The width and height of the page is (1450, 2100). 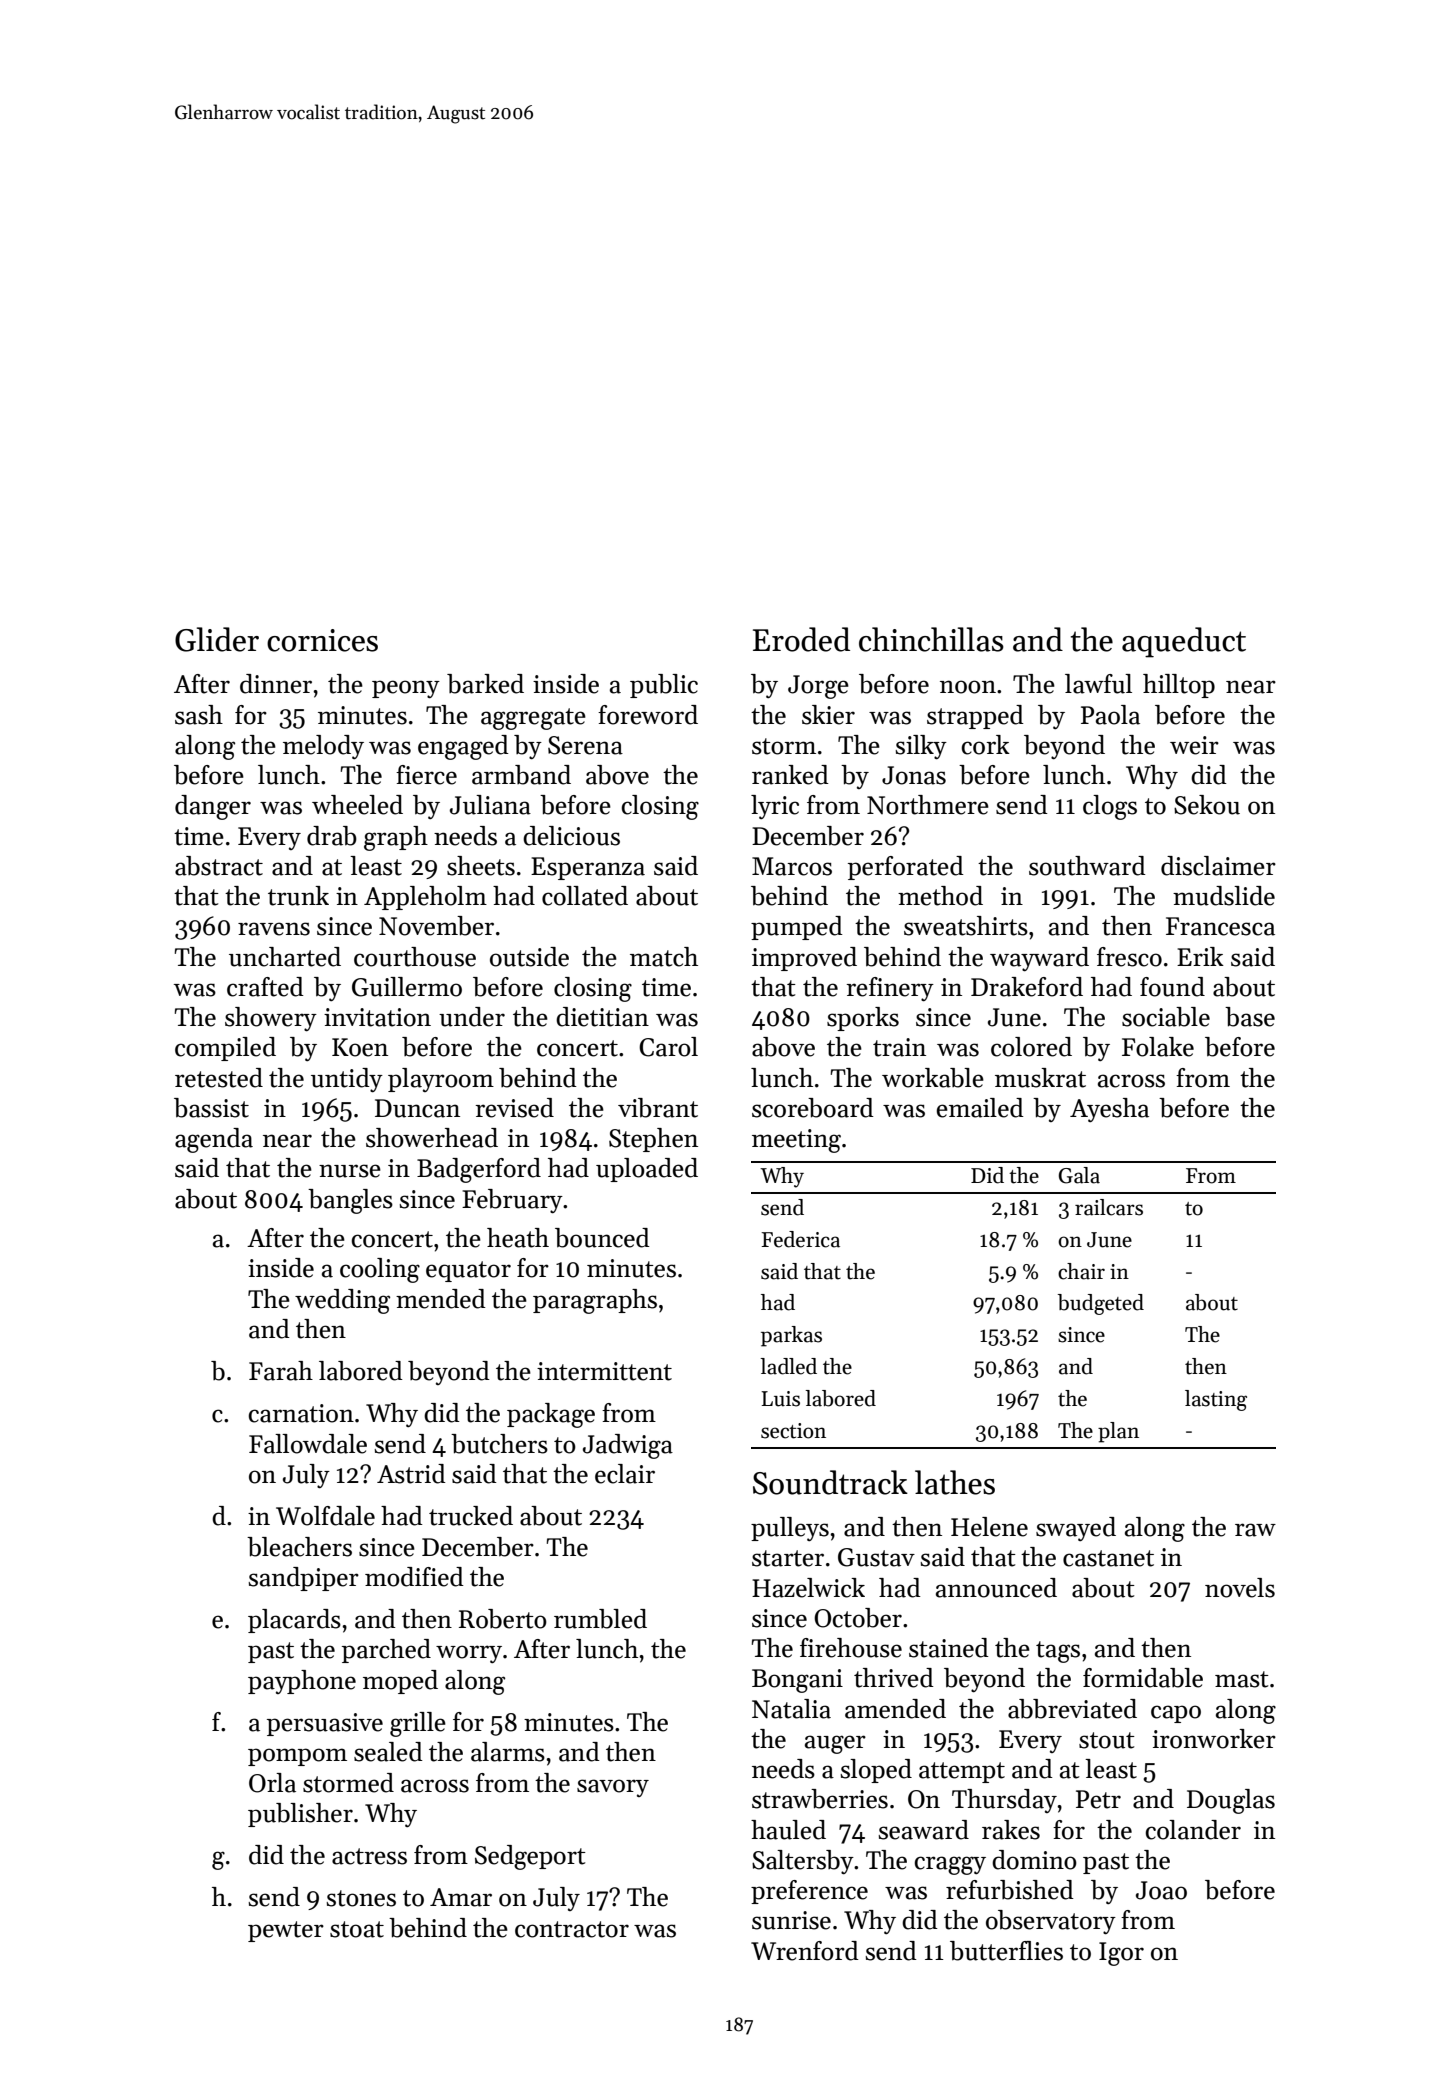 I want to click on chinchillas, so click(x=931, y=639).
